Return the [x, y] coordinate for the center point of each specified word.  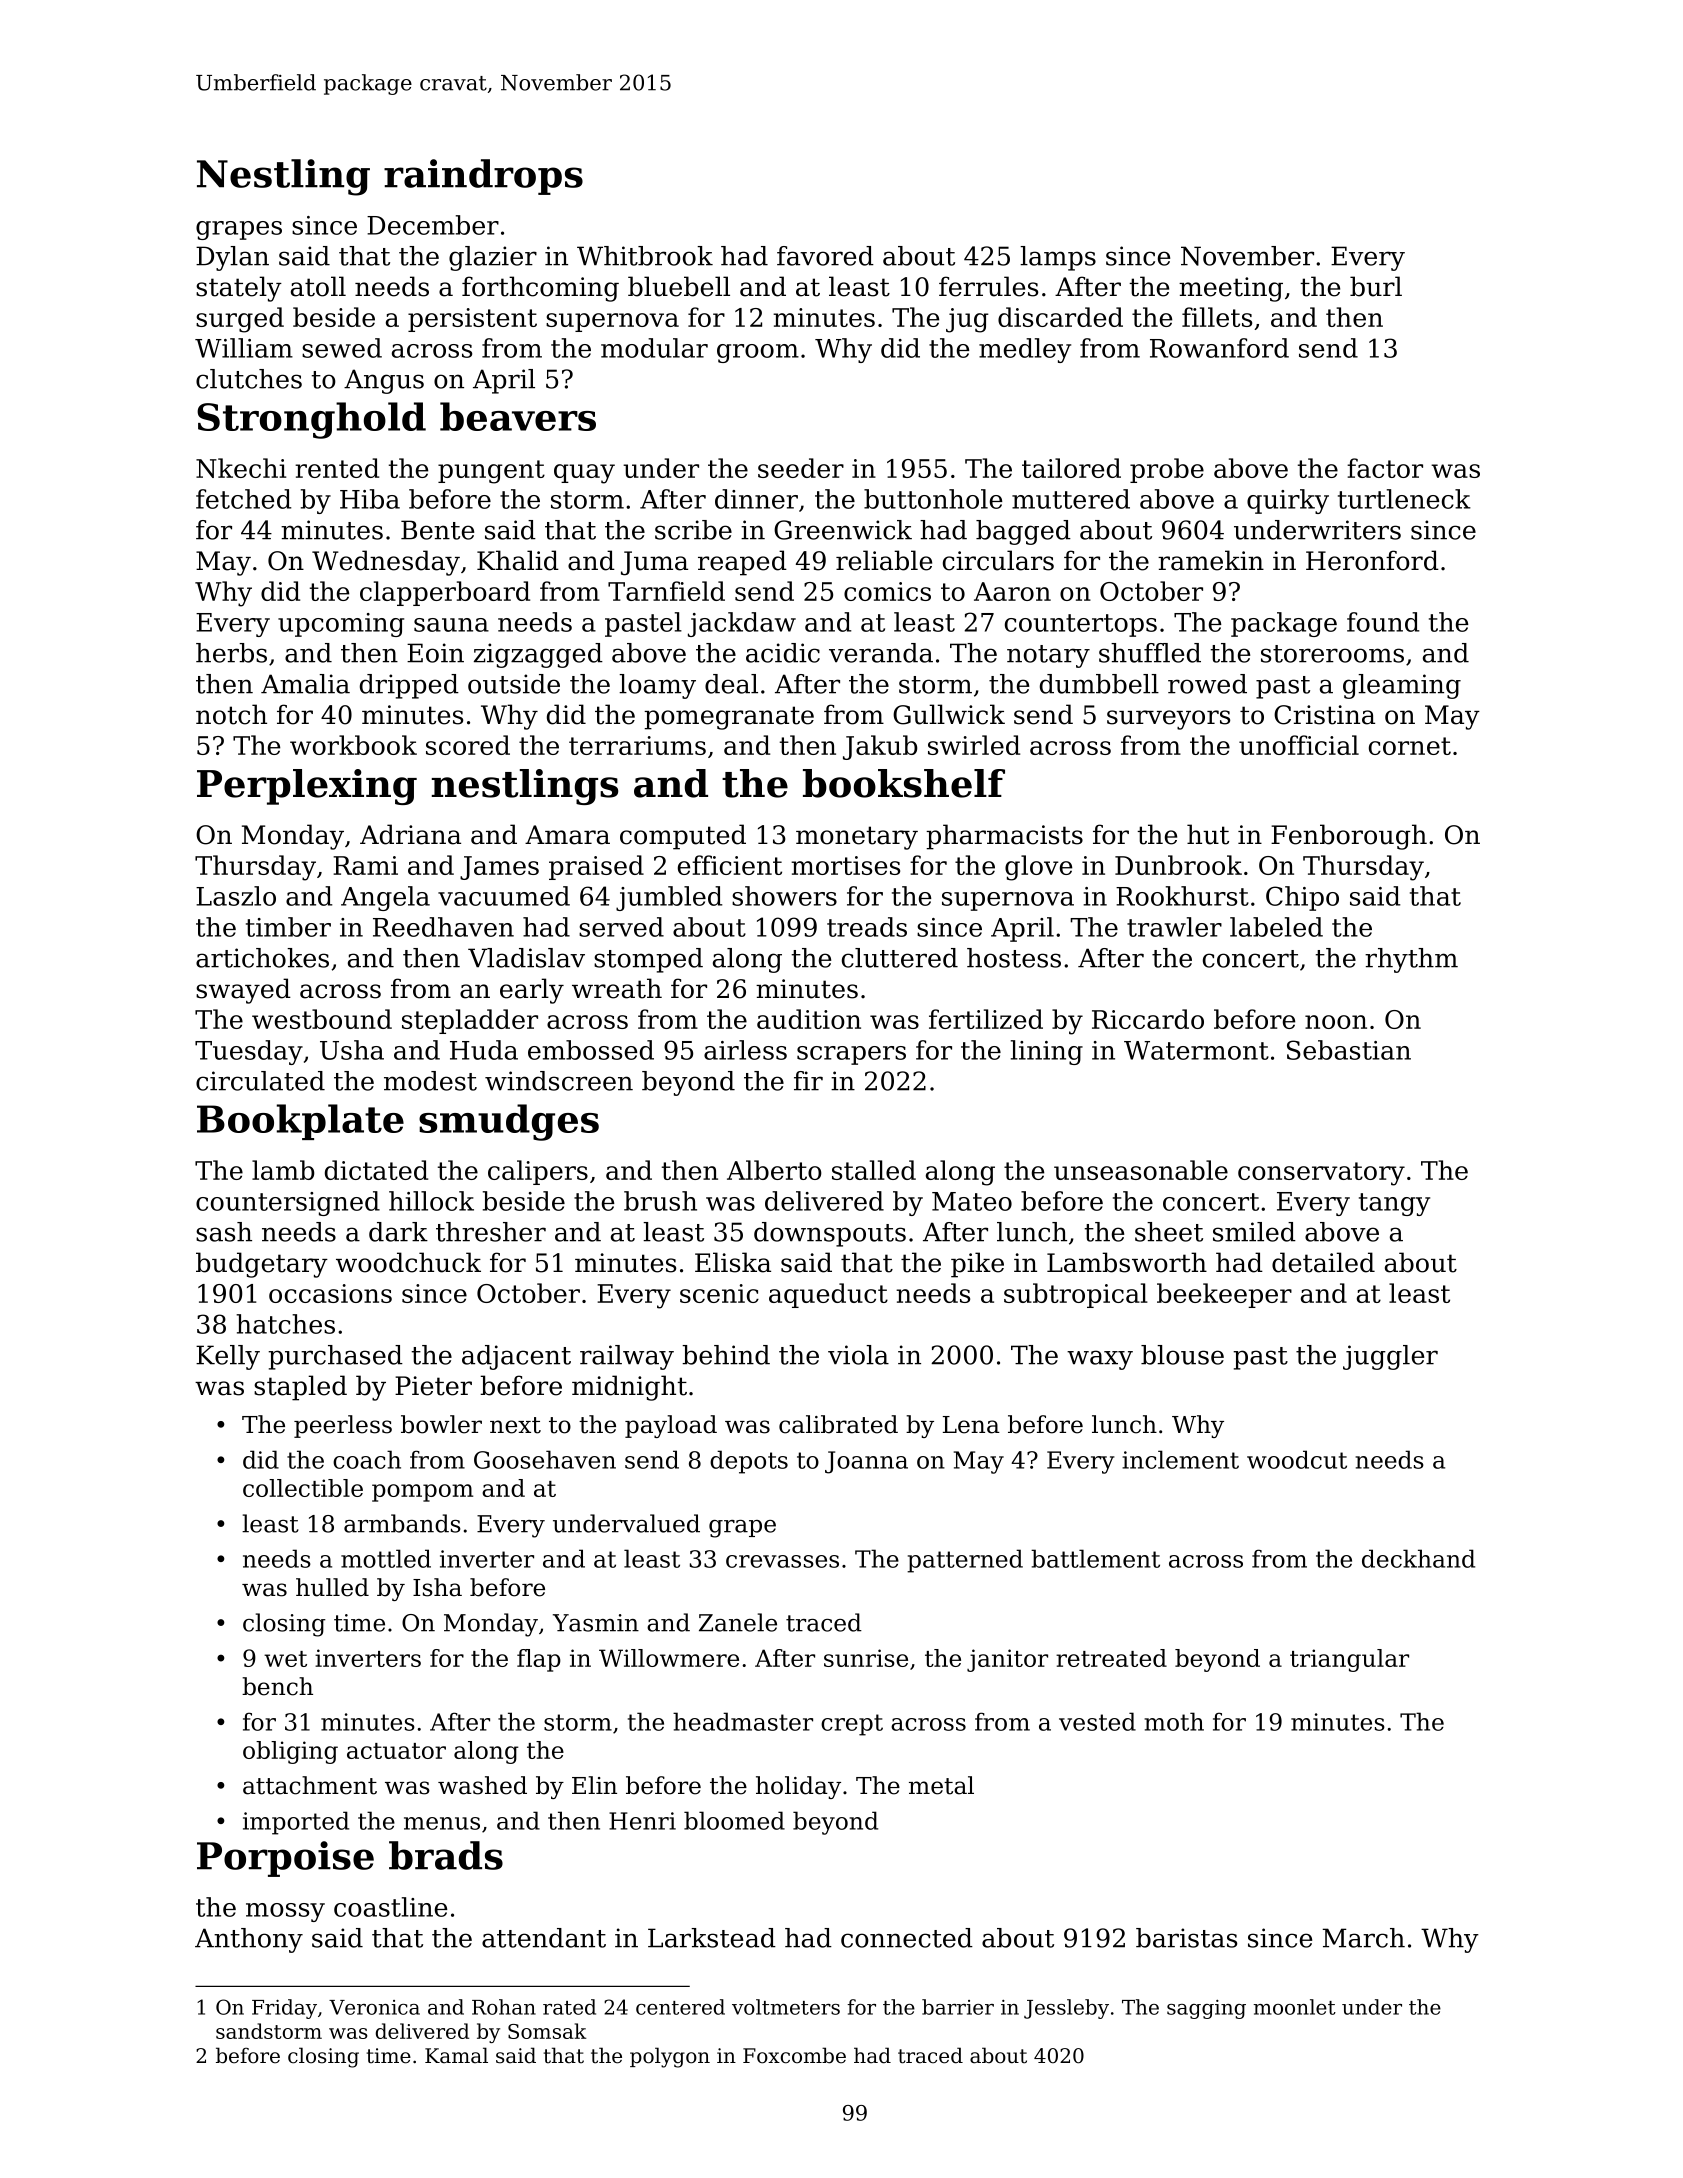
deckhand [1418, 1558]
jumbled [669, 898]
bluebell [679, 286]
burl [1376, 286]
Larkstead [712, 1938]
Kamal [456, 2055]
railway [627, 1357]
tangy [1394, 1204]
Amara [567, 835]
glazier [493, 258]
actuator [396, 1751]
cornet [1410, 746]
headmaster [743, 1721]
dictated [376, 1170]
